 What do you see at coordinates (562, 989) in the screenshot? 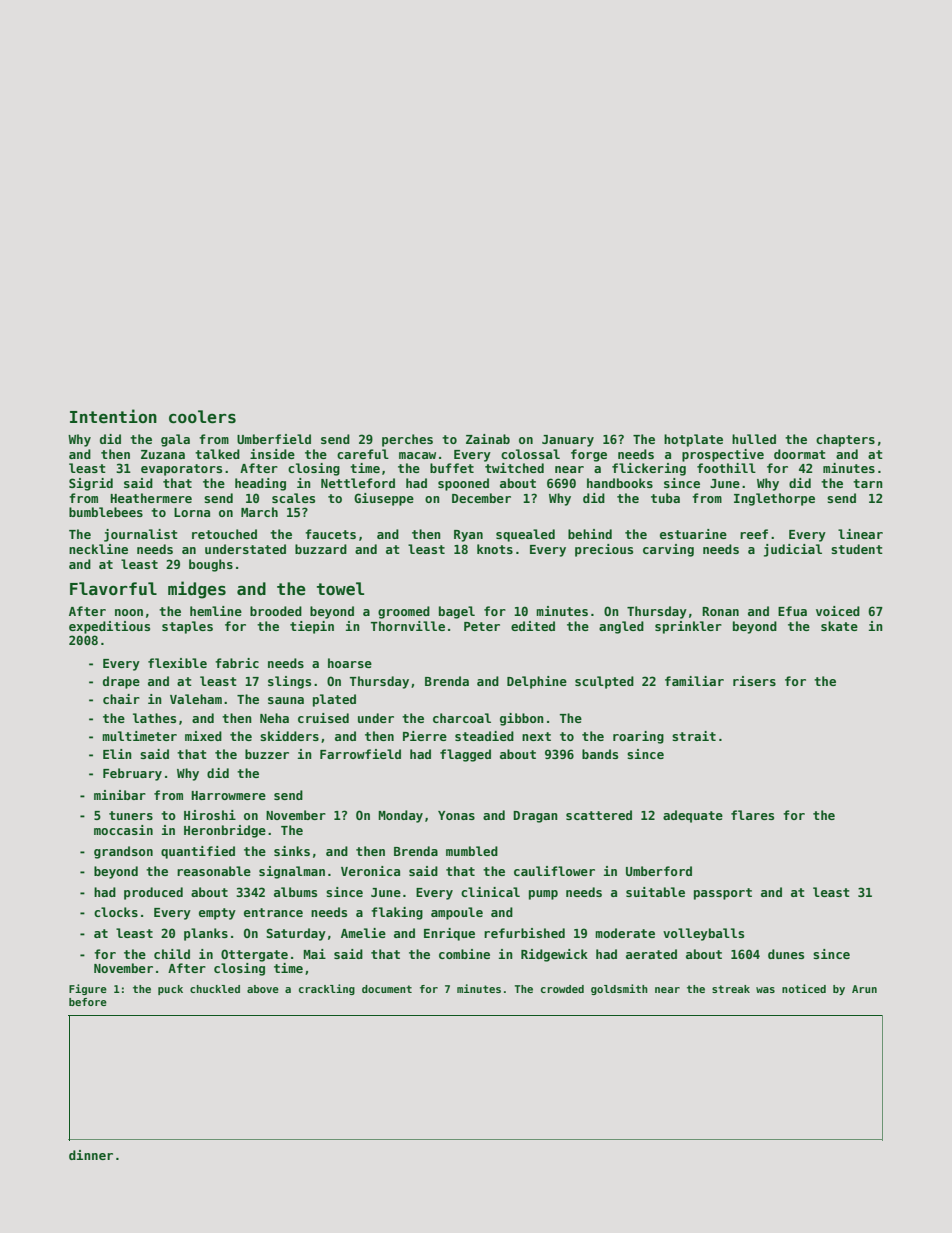
I see `crowded` at bounding box center [562, 989].
